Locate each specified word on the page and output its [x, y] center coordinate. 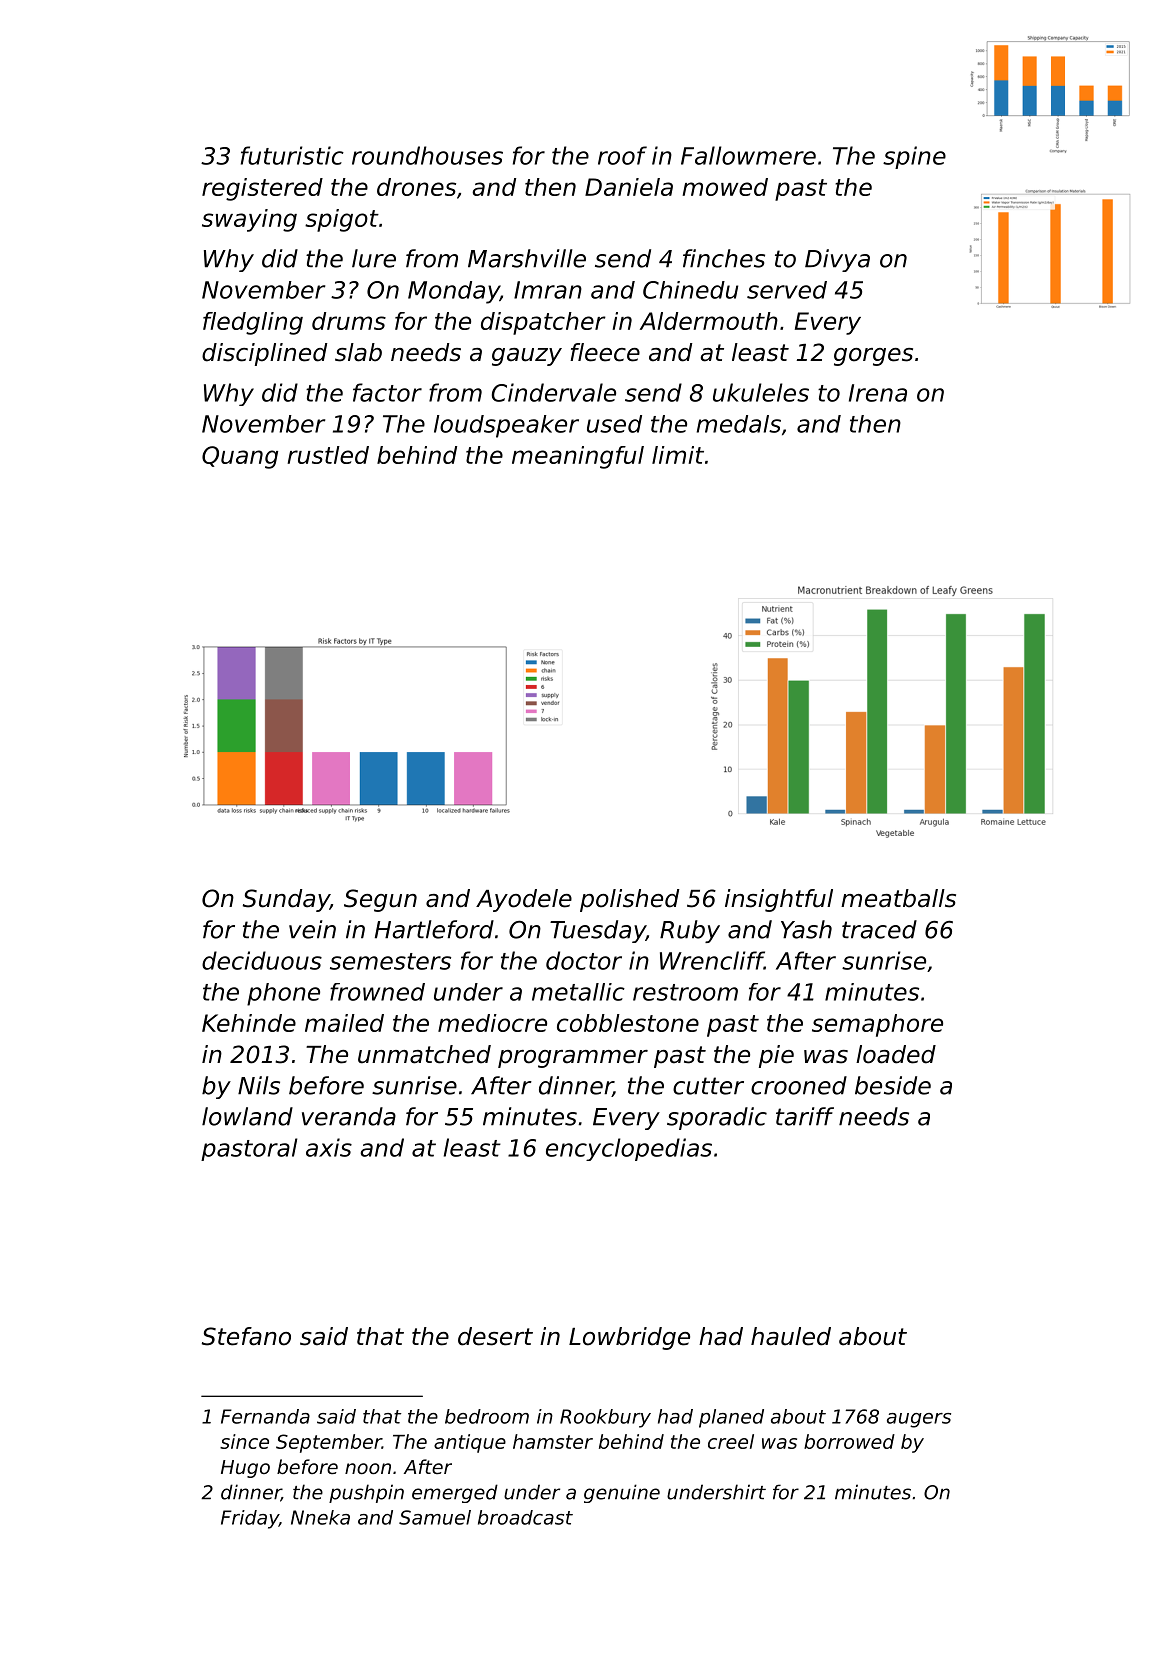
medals [739, 424]
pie [776, 1056]
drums [349, 321]
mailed [344, 1023]
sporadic [717, 1118]
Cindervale [554, 392]
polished [629, 900]
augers [919, 1420]
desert [495, 1336]
